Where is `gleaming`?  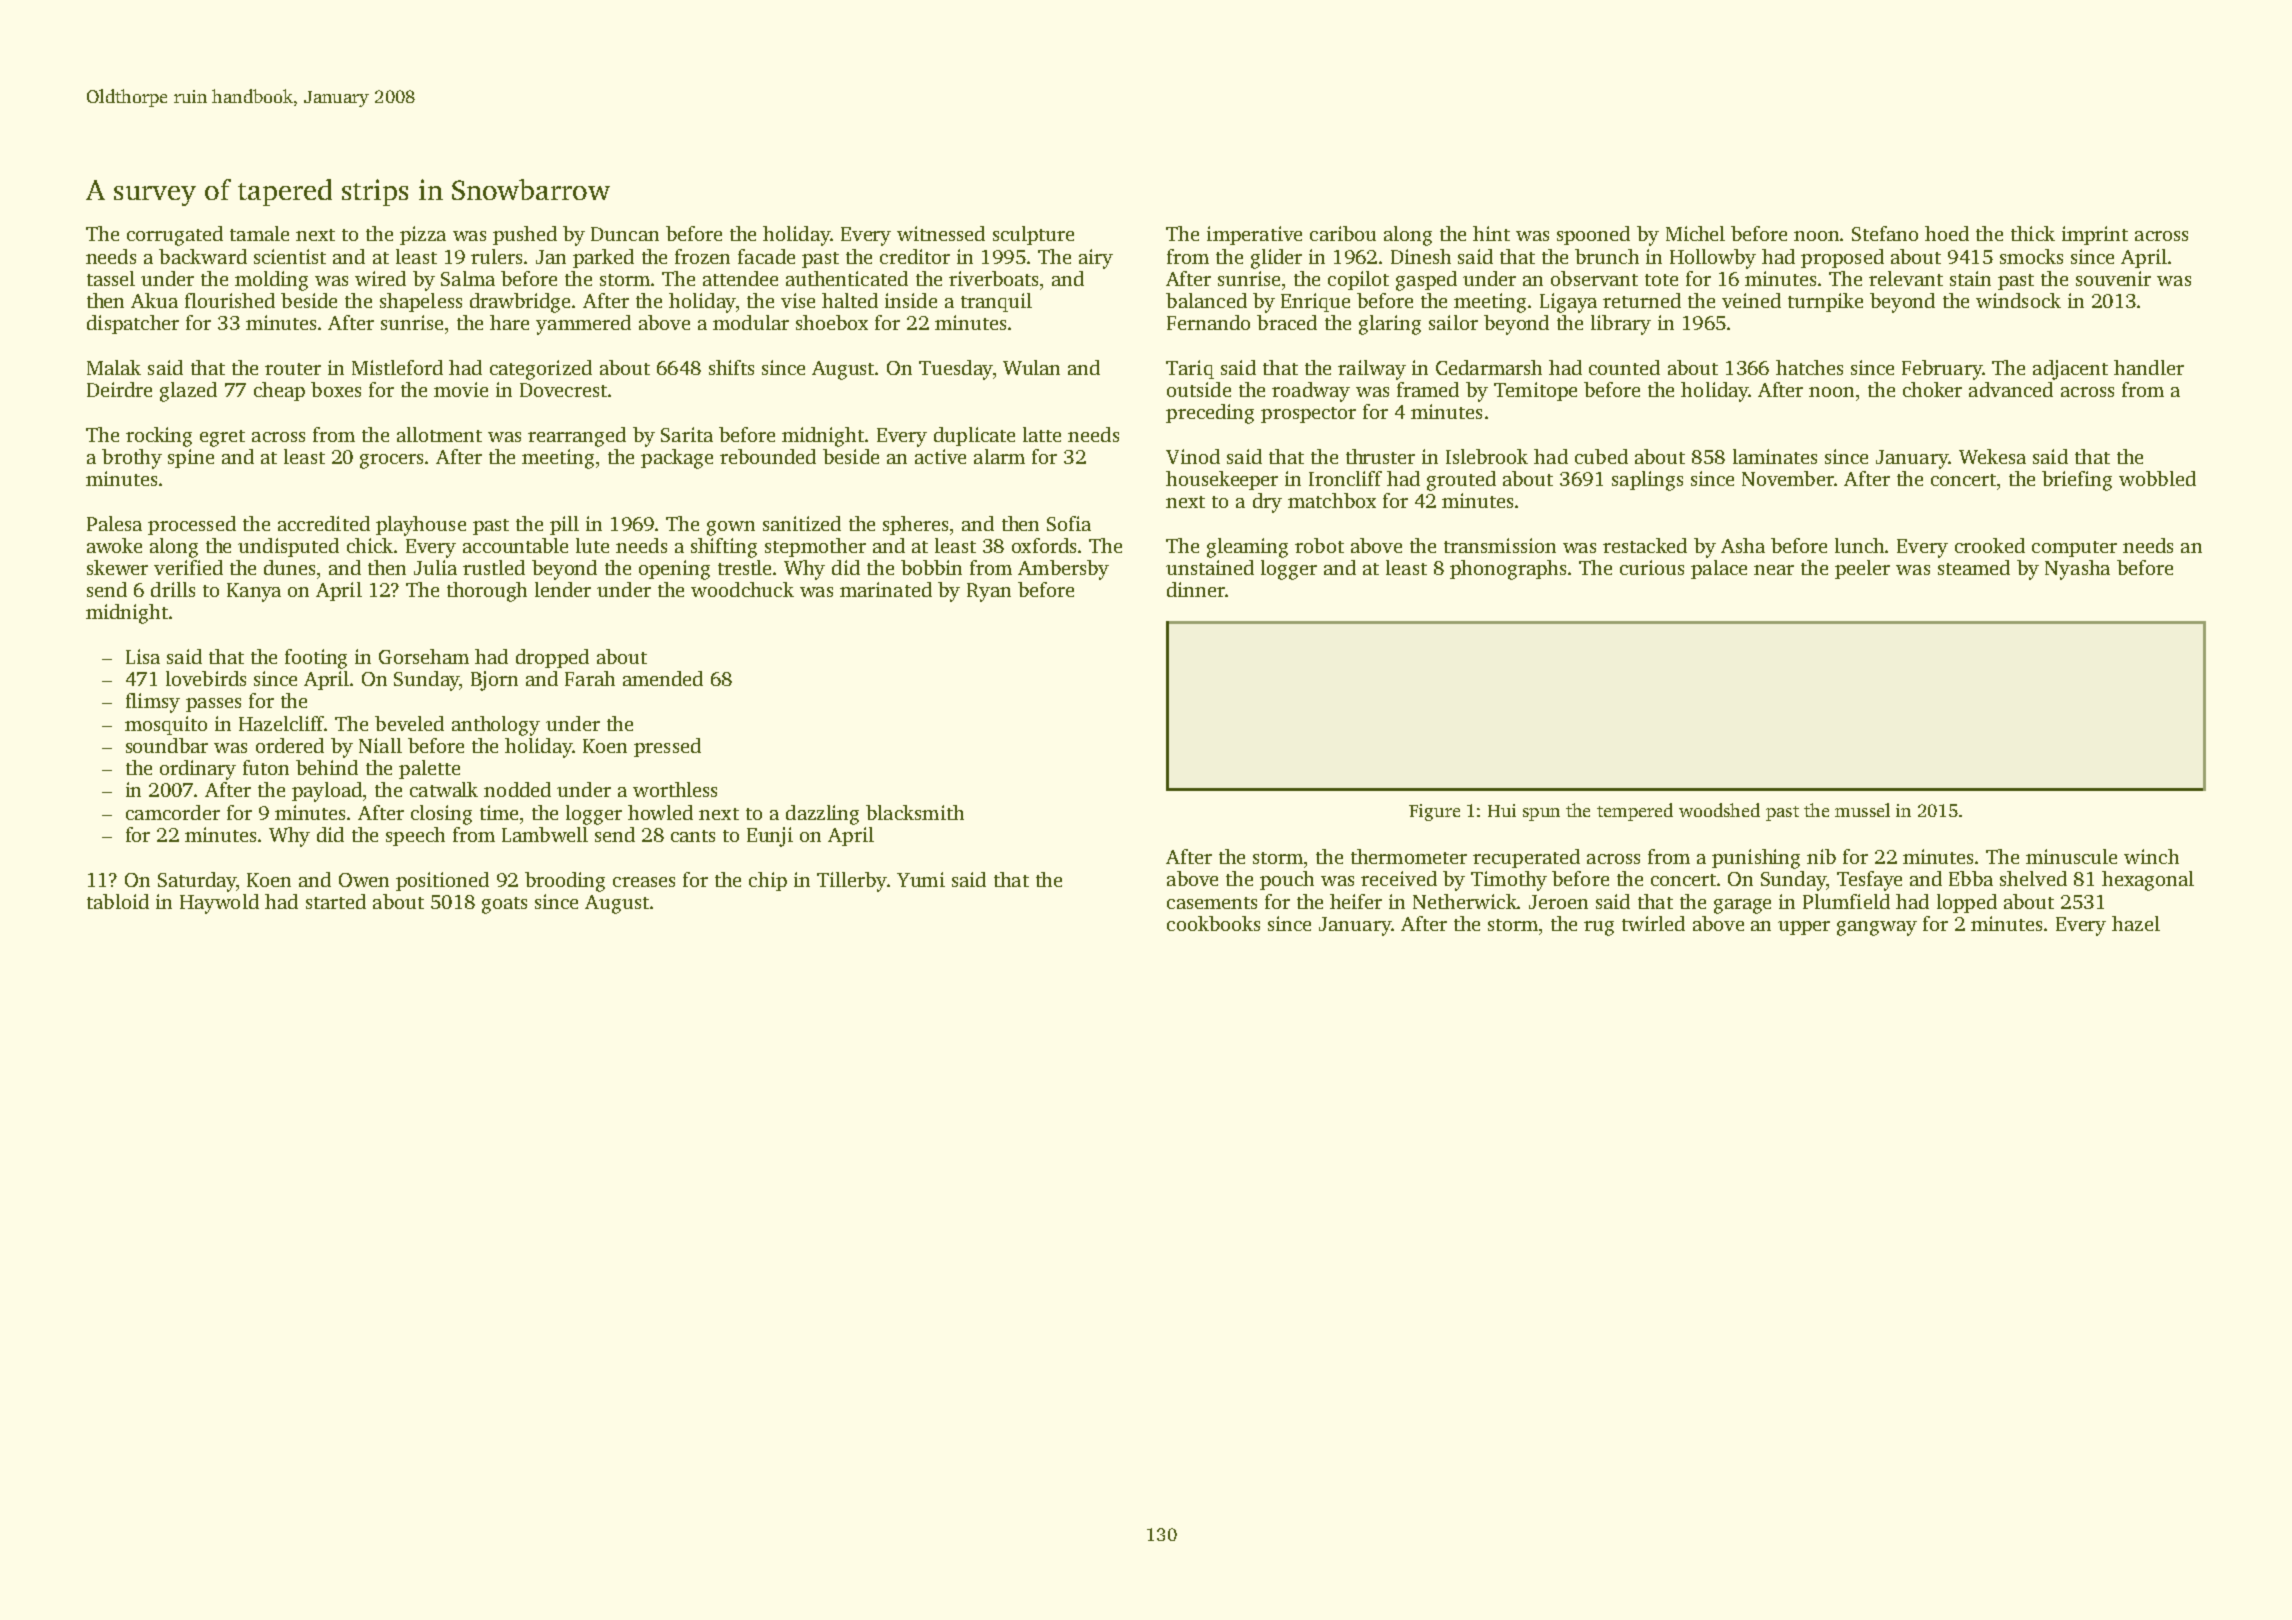
gleaming is located at coordinates (1247, 548).
